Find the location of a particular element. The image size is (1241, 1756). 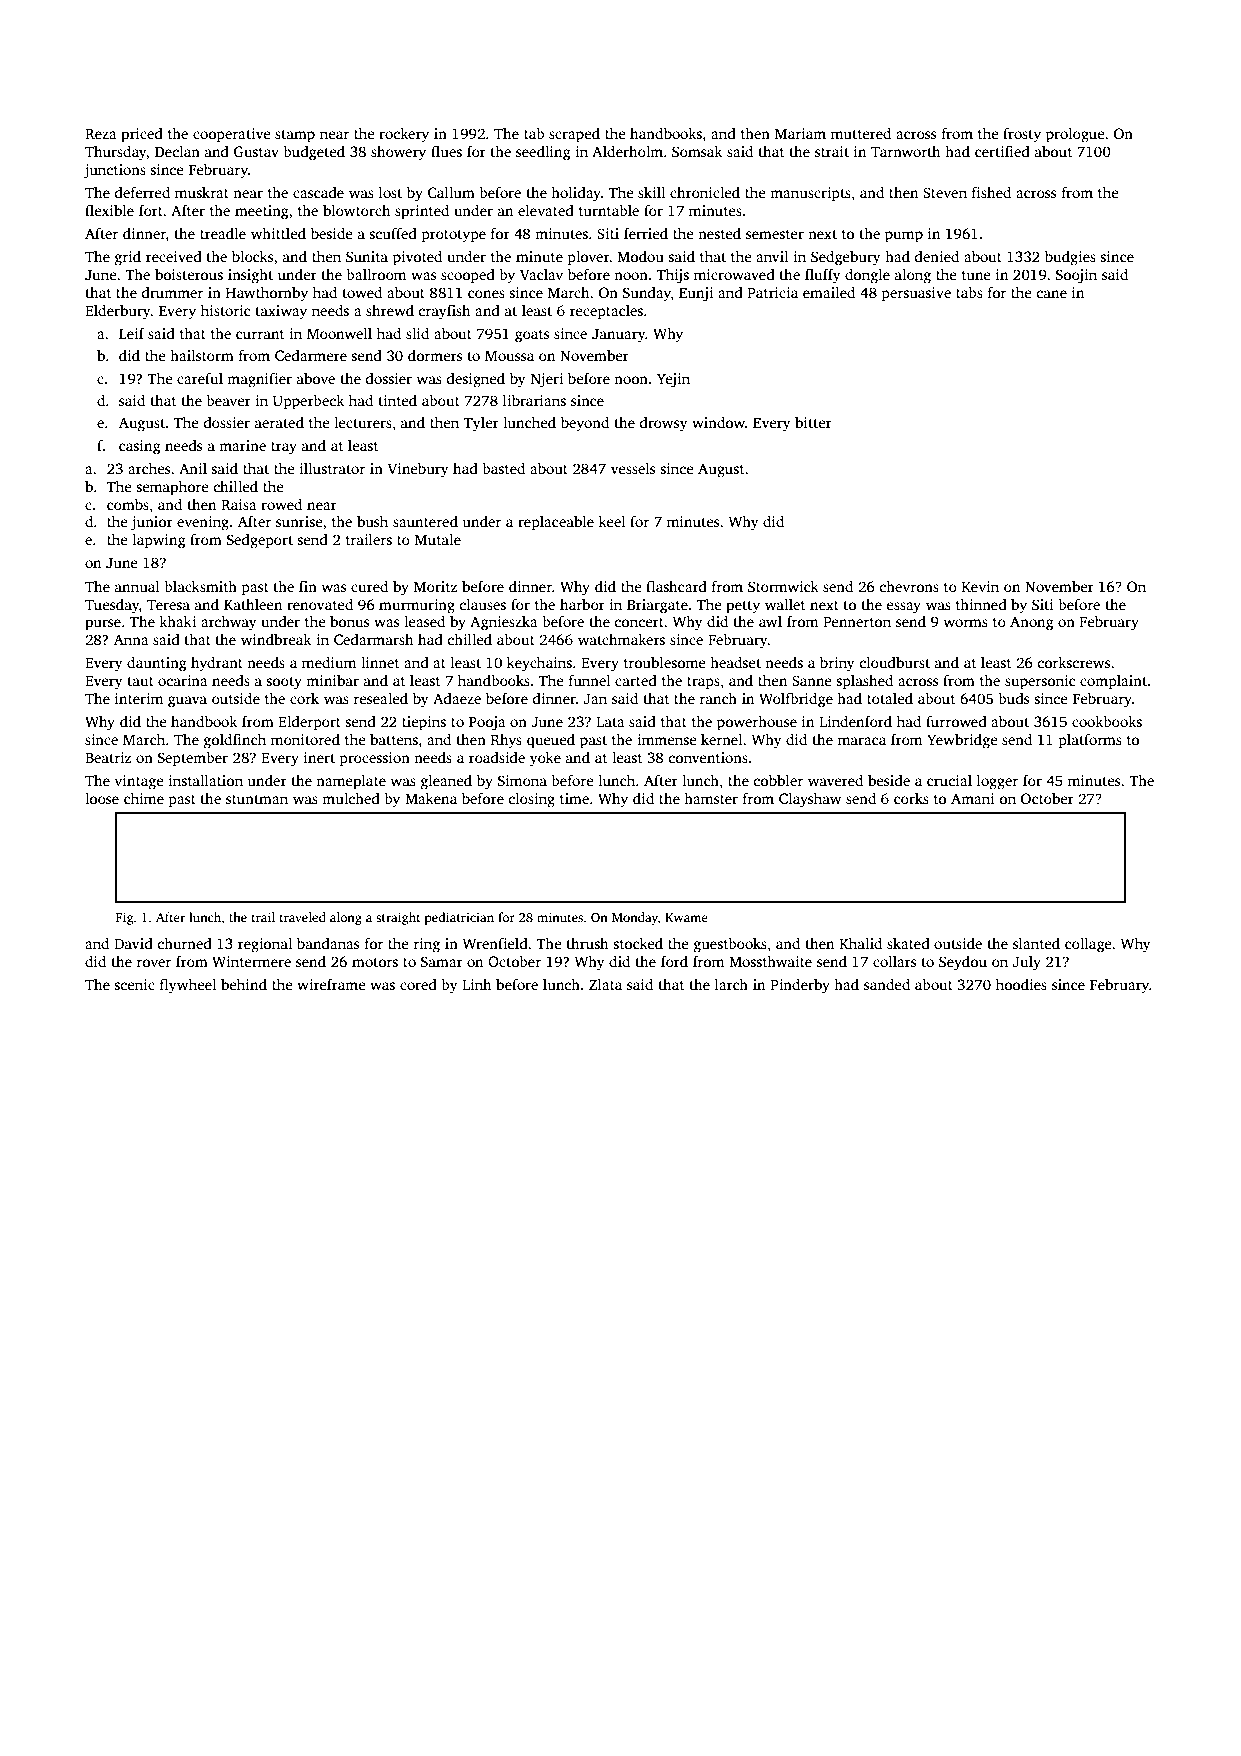

replaceable is located at coordinates (556, 523).
